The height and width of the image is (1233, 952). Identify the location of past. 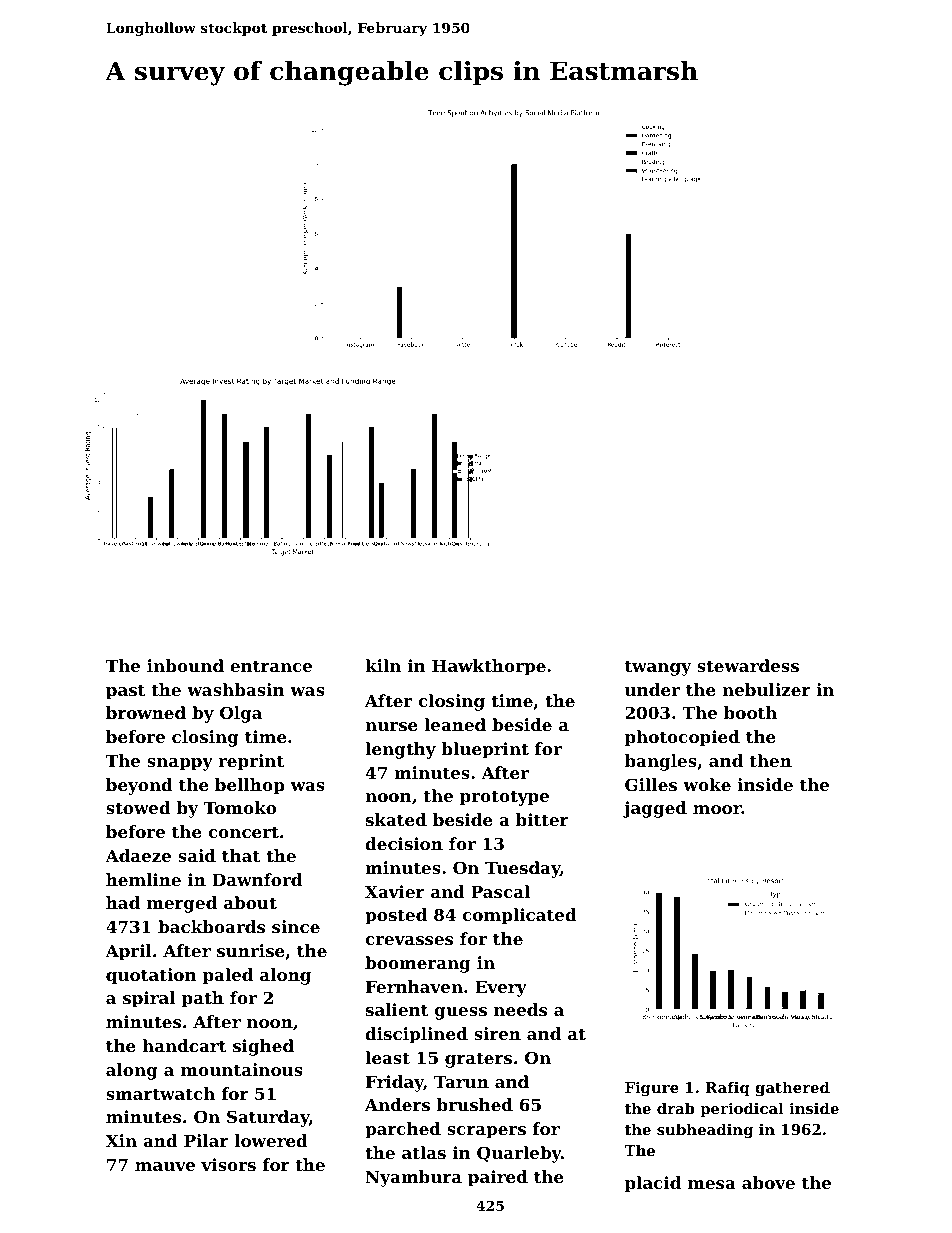
(125, 692).
